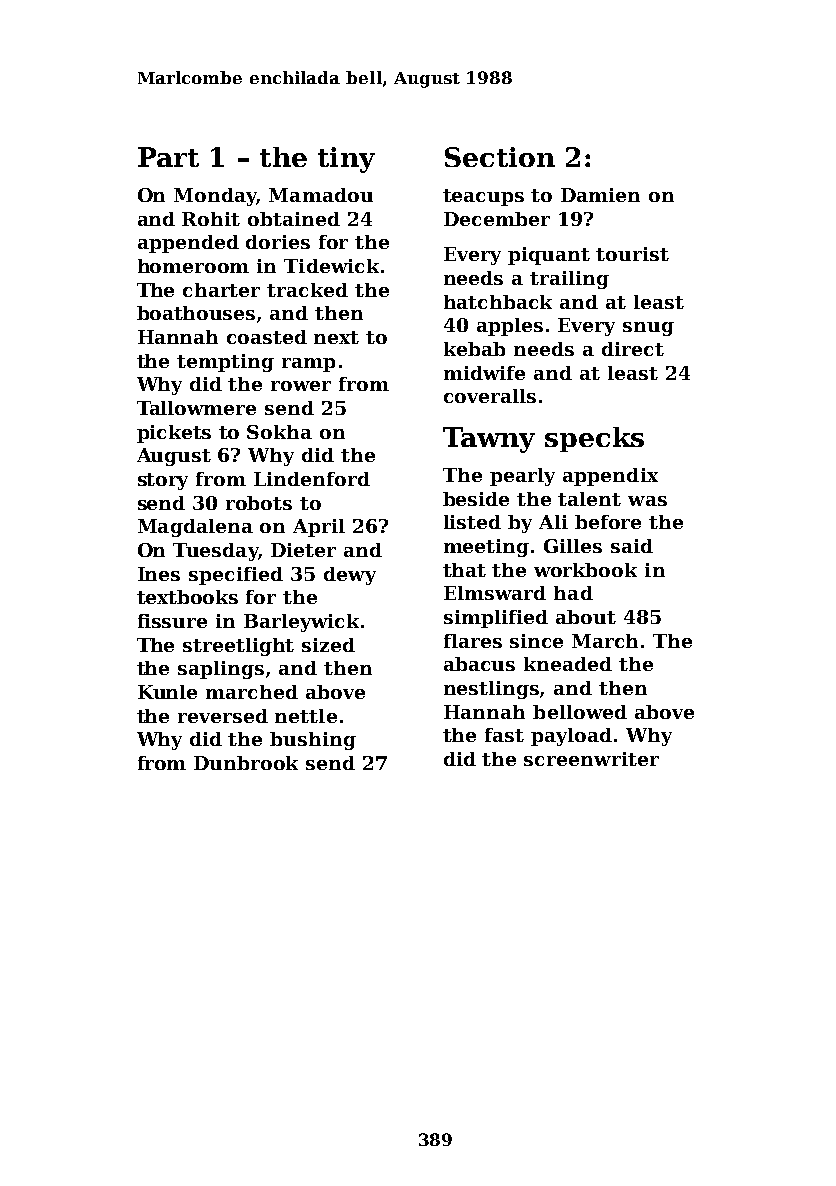  What do you see at coordinates (473, 641) in the screenshot?
I see `flares` at bounding box center [473, 641].
